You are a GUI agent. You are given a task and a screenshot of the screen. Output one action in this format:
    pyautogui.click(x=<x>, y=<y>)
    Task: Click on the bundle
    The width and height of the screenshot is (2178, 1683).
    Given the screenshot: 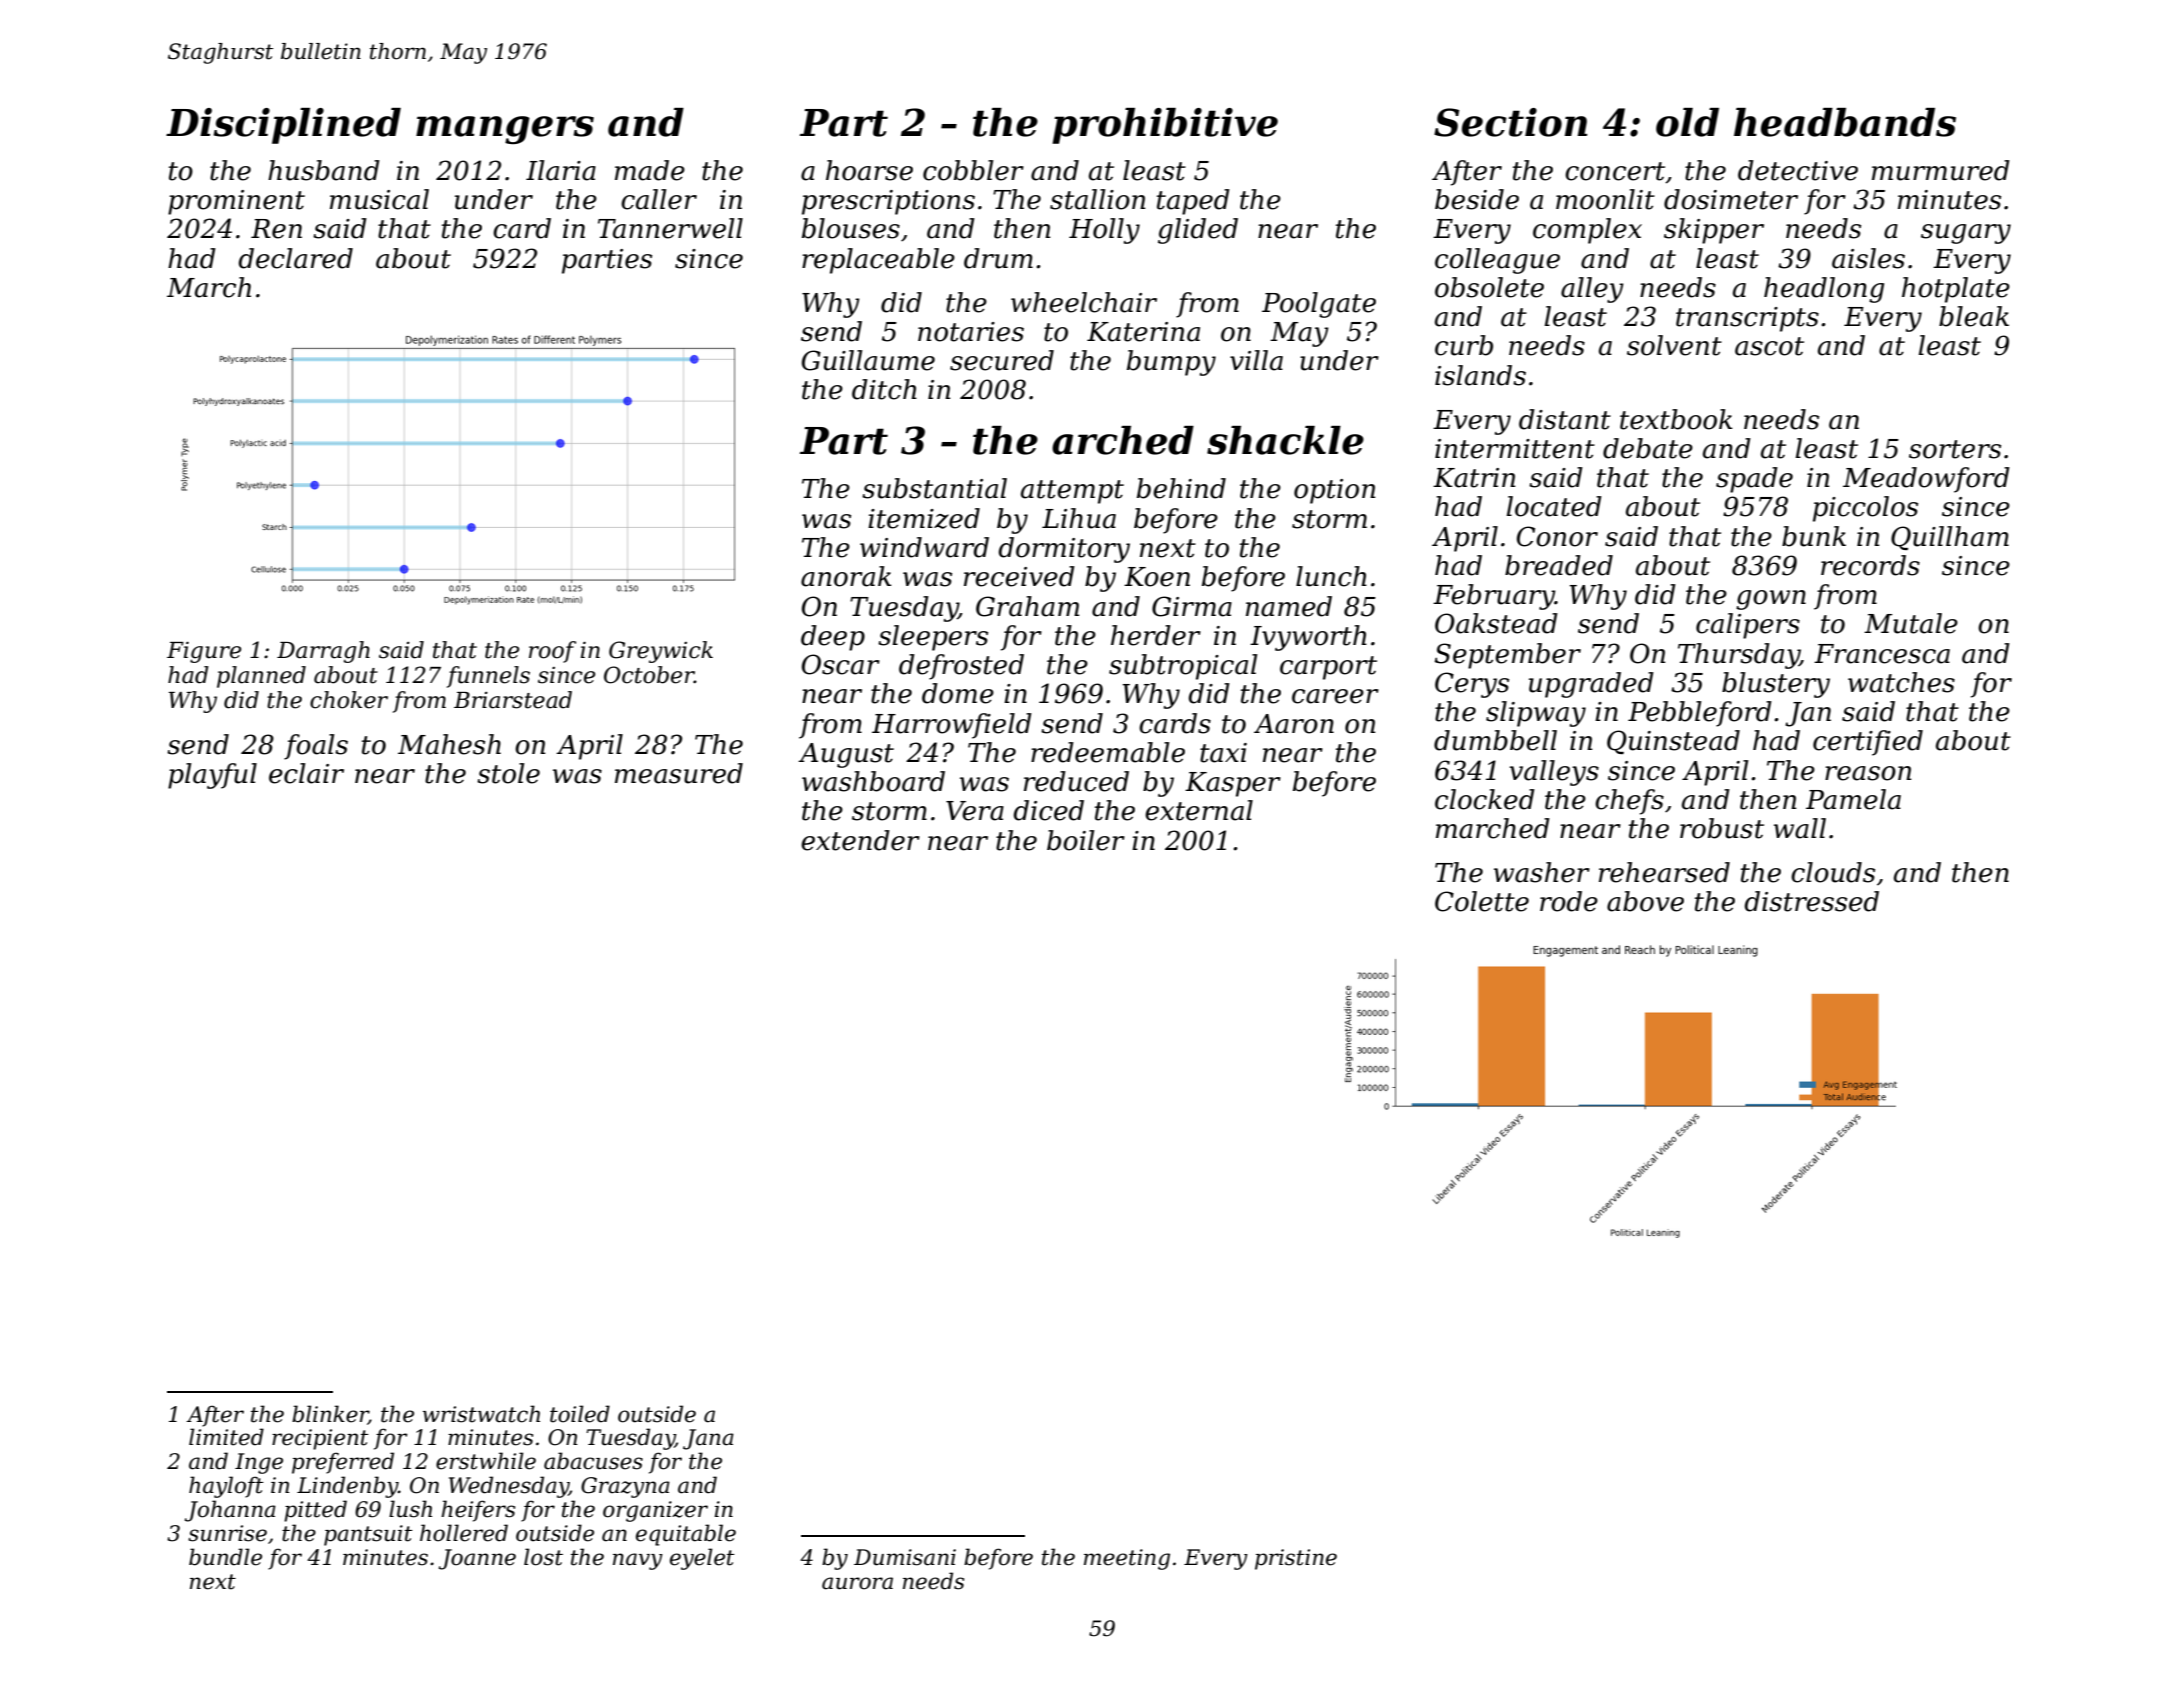 What is the action you would take?
    pyautogui.click(x=225, y=1557)
